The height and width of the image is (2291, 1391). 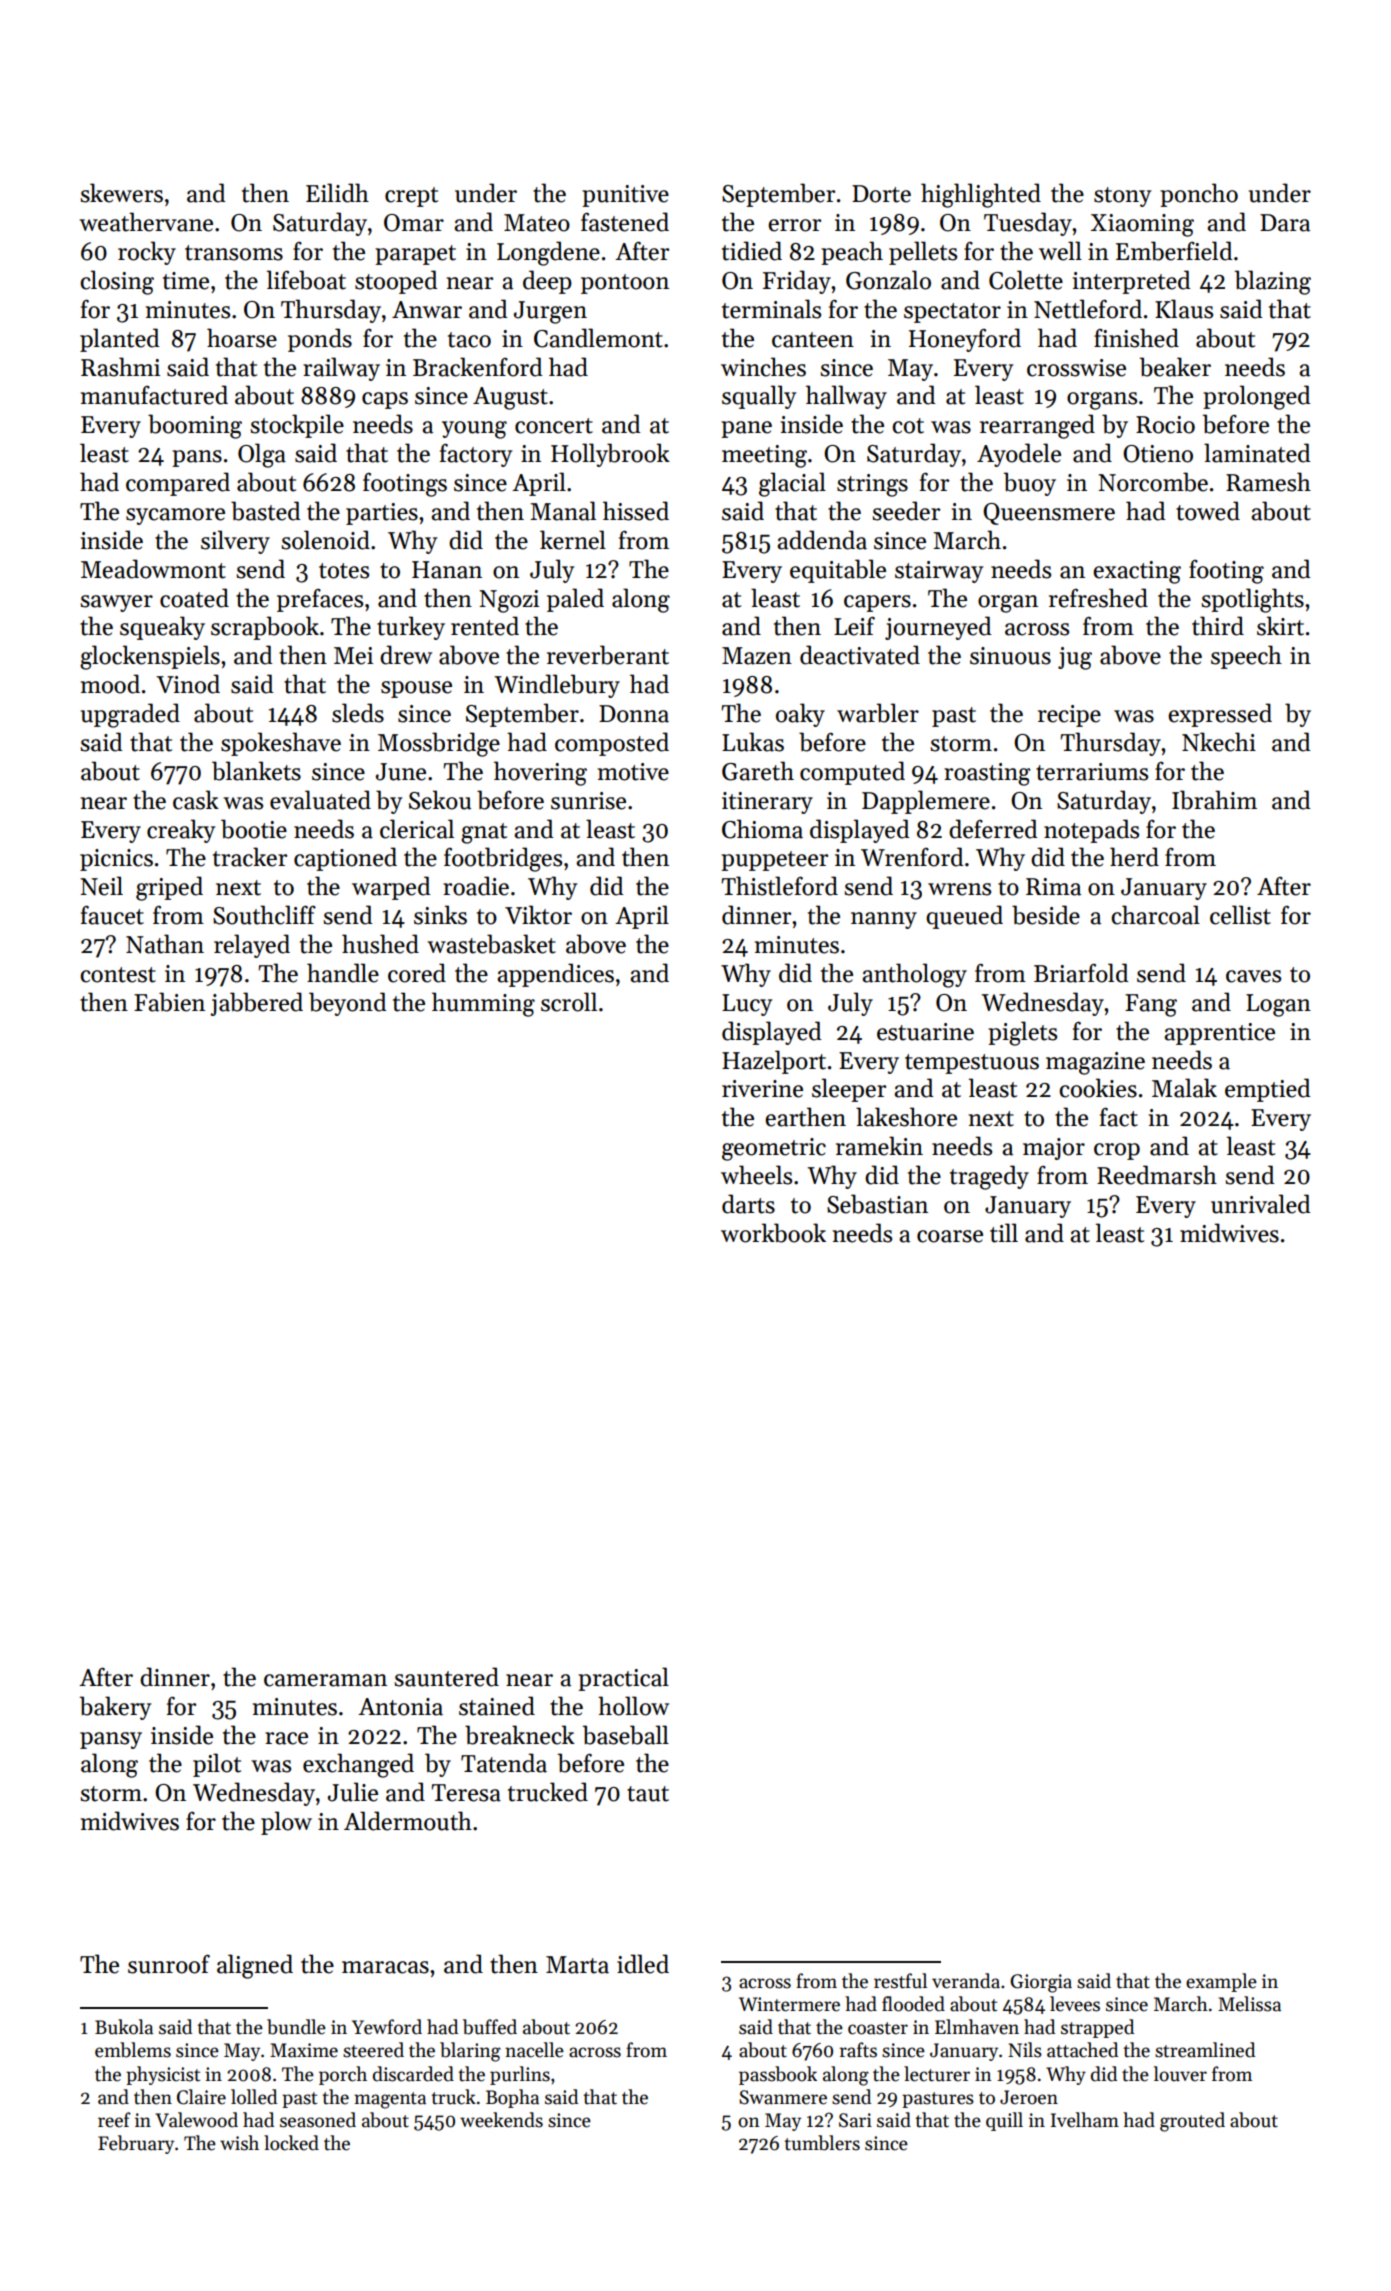 I want to click on tumblers, so click(x=822, y=2143).
